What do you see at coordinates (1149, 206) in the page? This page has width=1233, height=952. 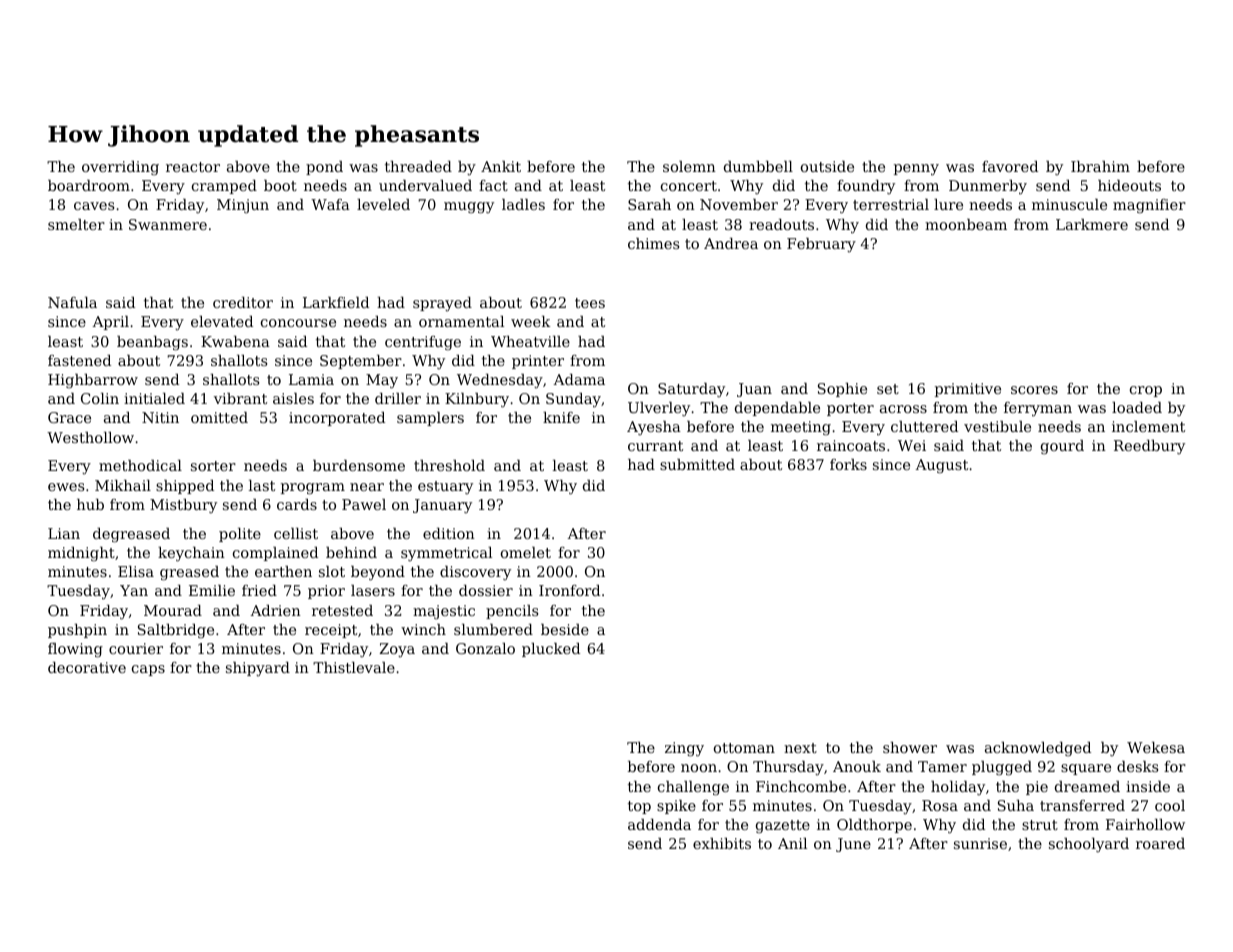 I see `magnifier` at bounding box center [1149, 206].
